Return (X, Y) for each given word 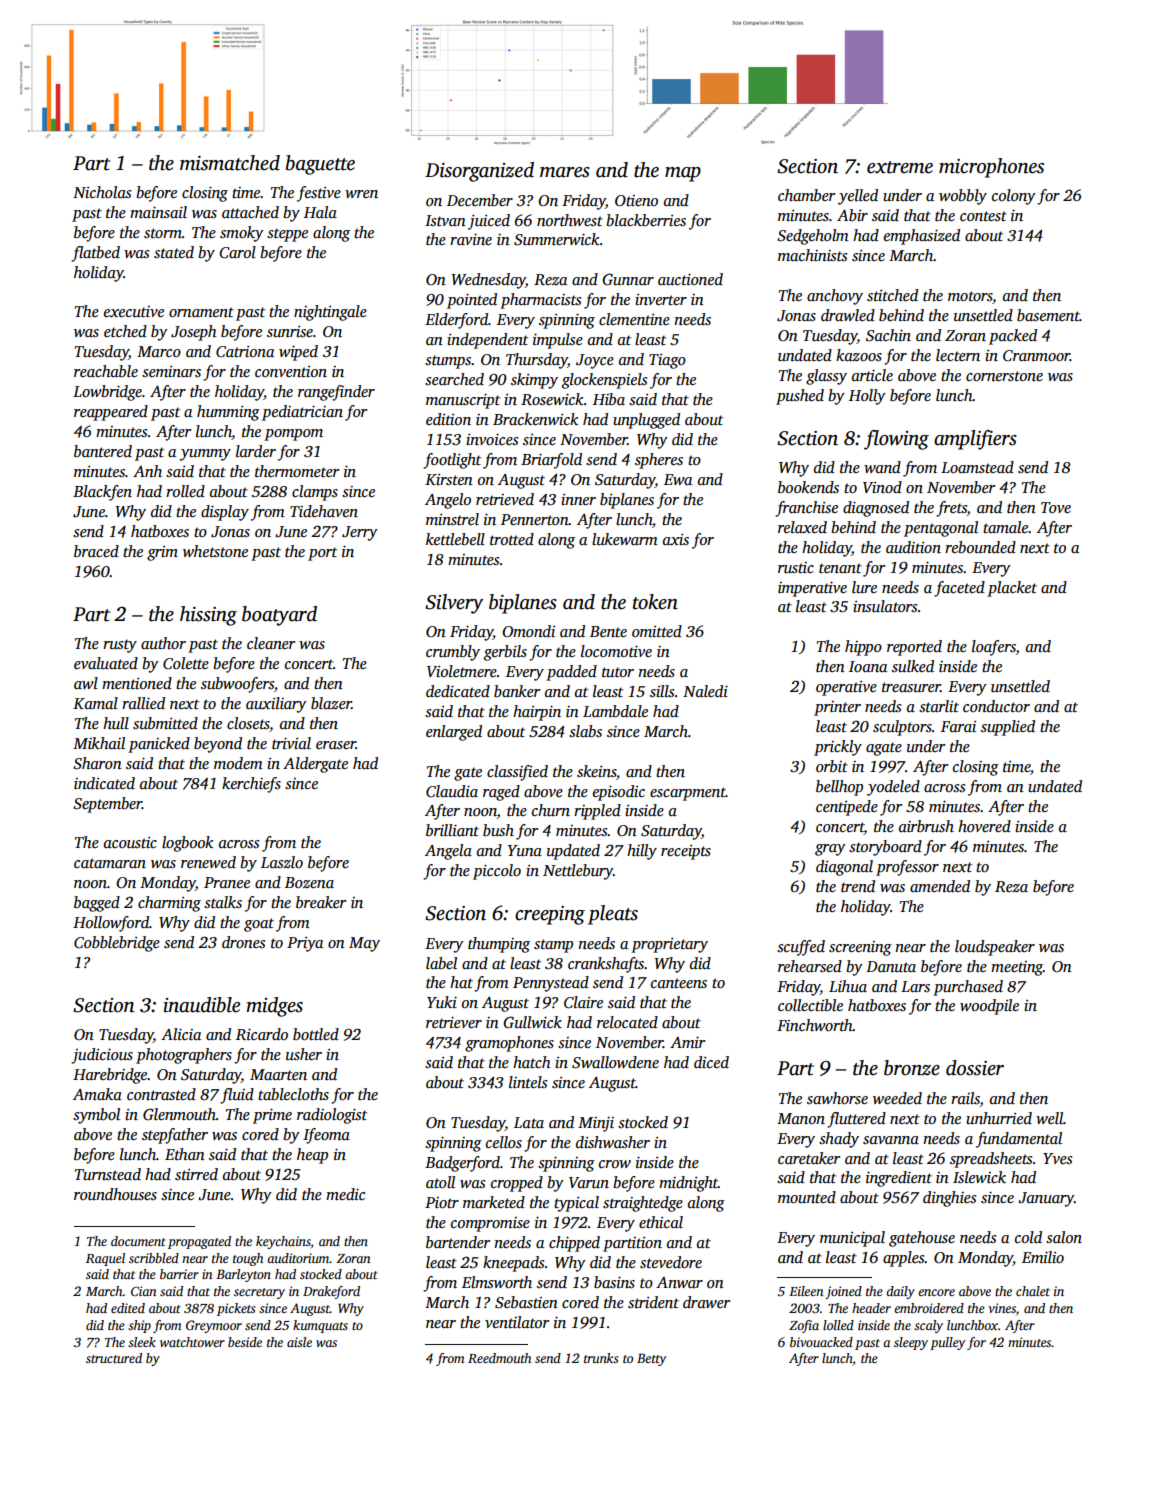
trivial (291, 743)
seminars (171, 372)
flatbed (95, 254)
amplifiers (975, 440)
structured (114, 1358)
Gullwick (532, 1022)
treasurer (911, 687)
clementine (634, 319)
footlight (452, 461)
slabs (585, 731)
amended (940, 886)
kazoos (859, 355)
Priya (305, 944)
